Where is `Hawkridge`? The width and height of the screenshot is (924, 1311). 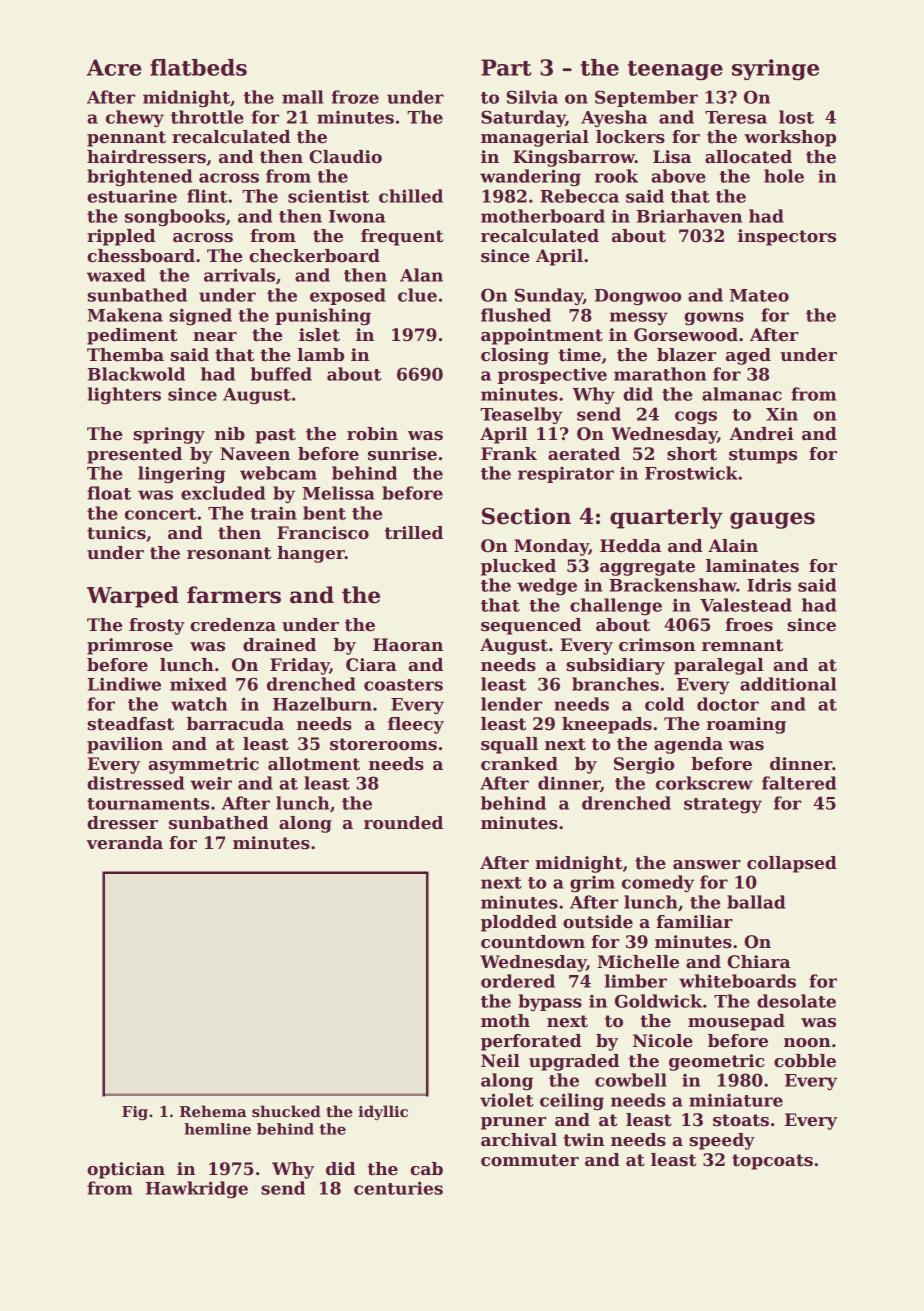 Hawkridge is located at coordinates (197, 1189).
